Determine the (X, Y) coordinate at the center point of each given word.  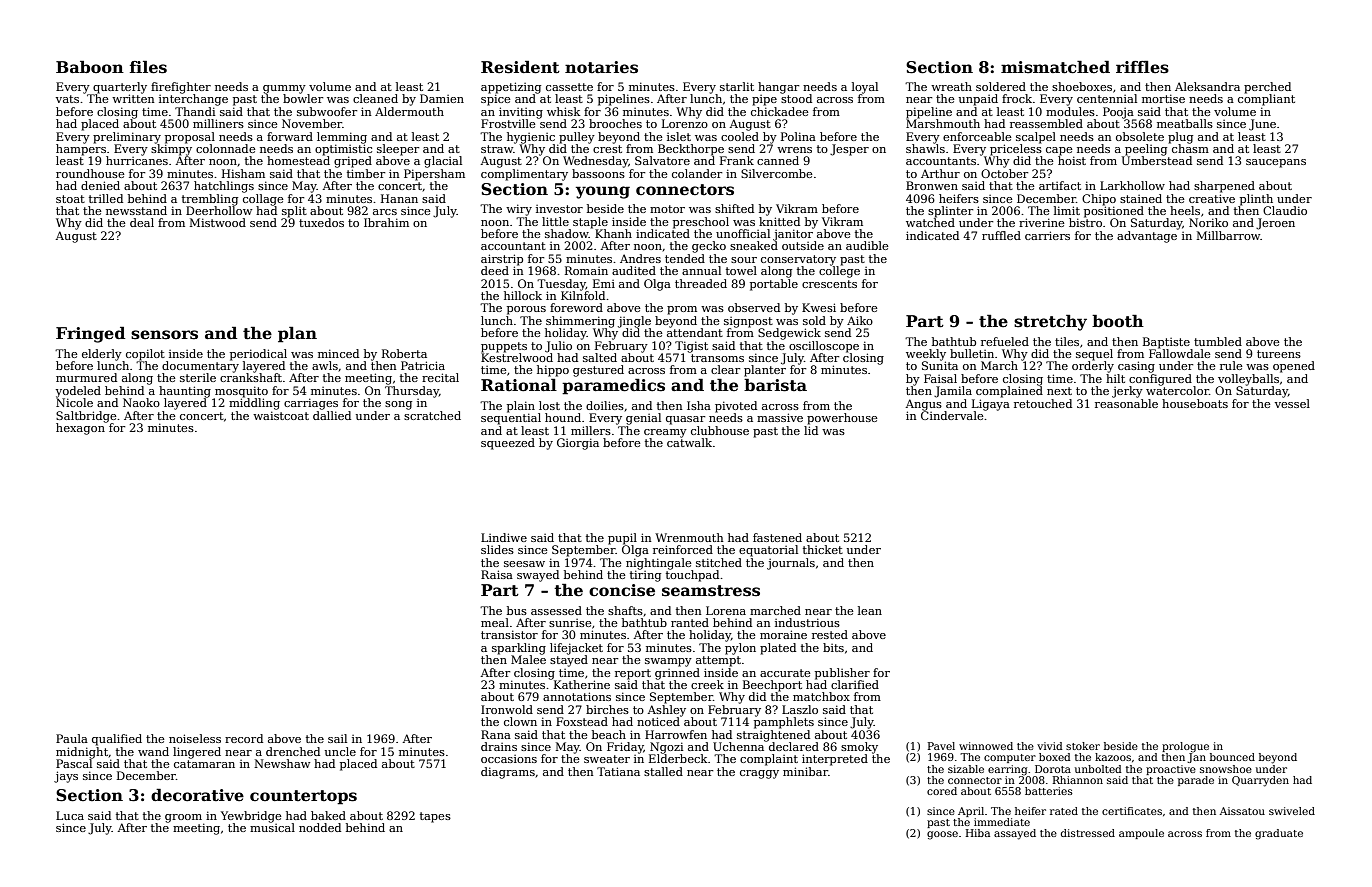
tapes (435, 817)
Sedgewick (789, 334)
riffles (1142, 67)
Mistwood (218, 222)
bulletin (972, 353)
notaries (601, 67)
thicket (823, 549)
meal (495, 622)
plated (778, 649)
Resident (520, 67)
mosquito (241, 392)
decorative (197, 795)
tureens (1279, 354)
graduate (1279, 834)
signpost (748, 322)
